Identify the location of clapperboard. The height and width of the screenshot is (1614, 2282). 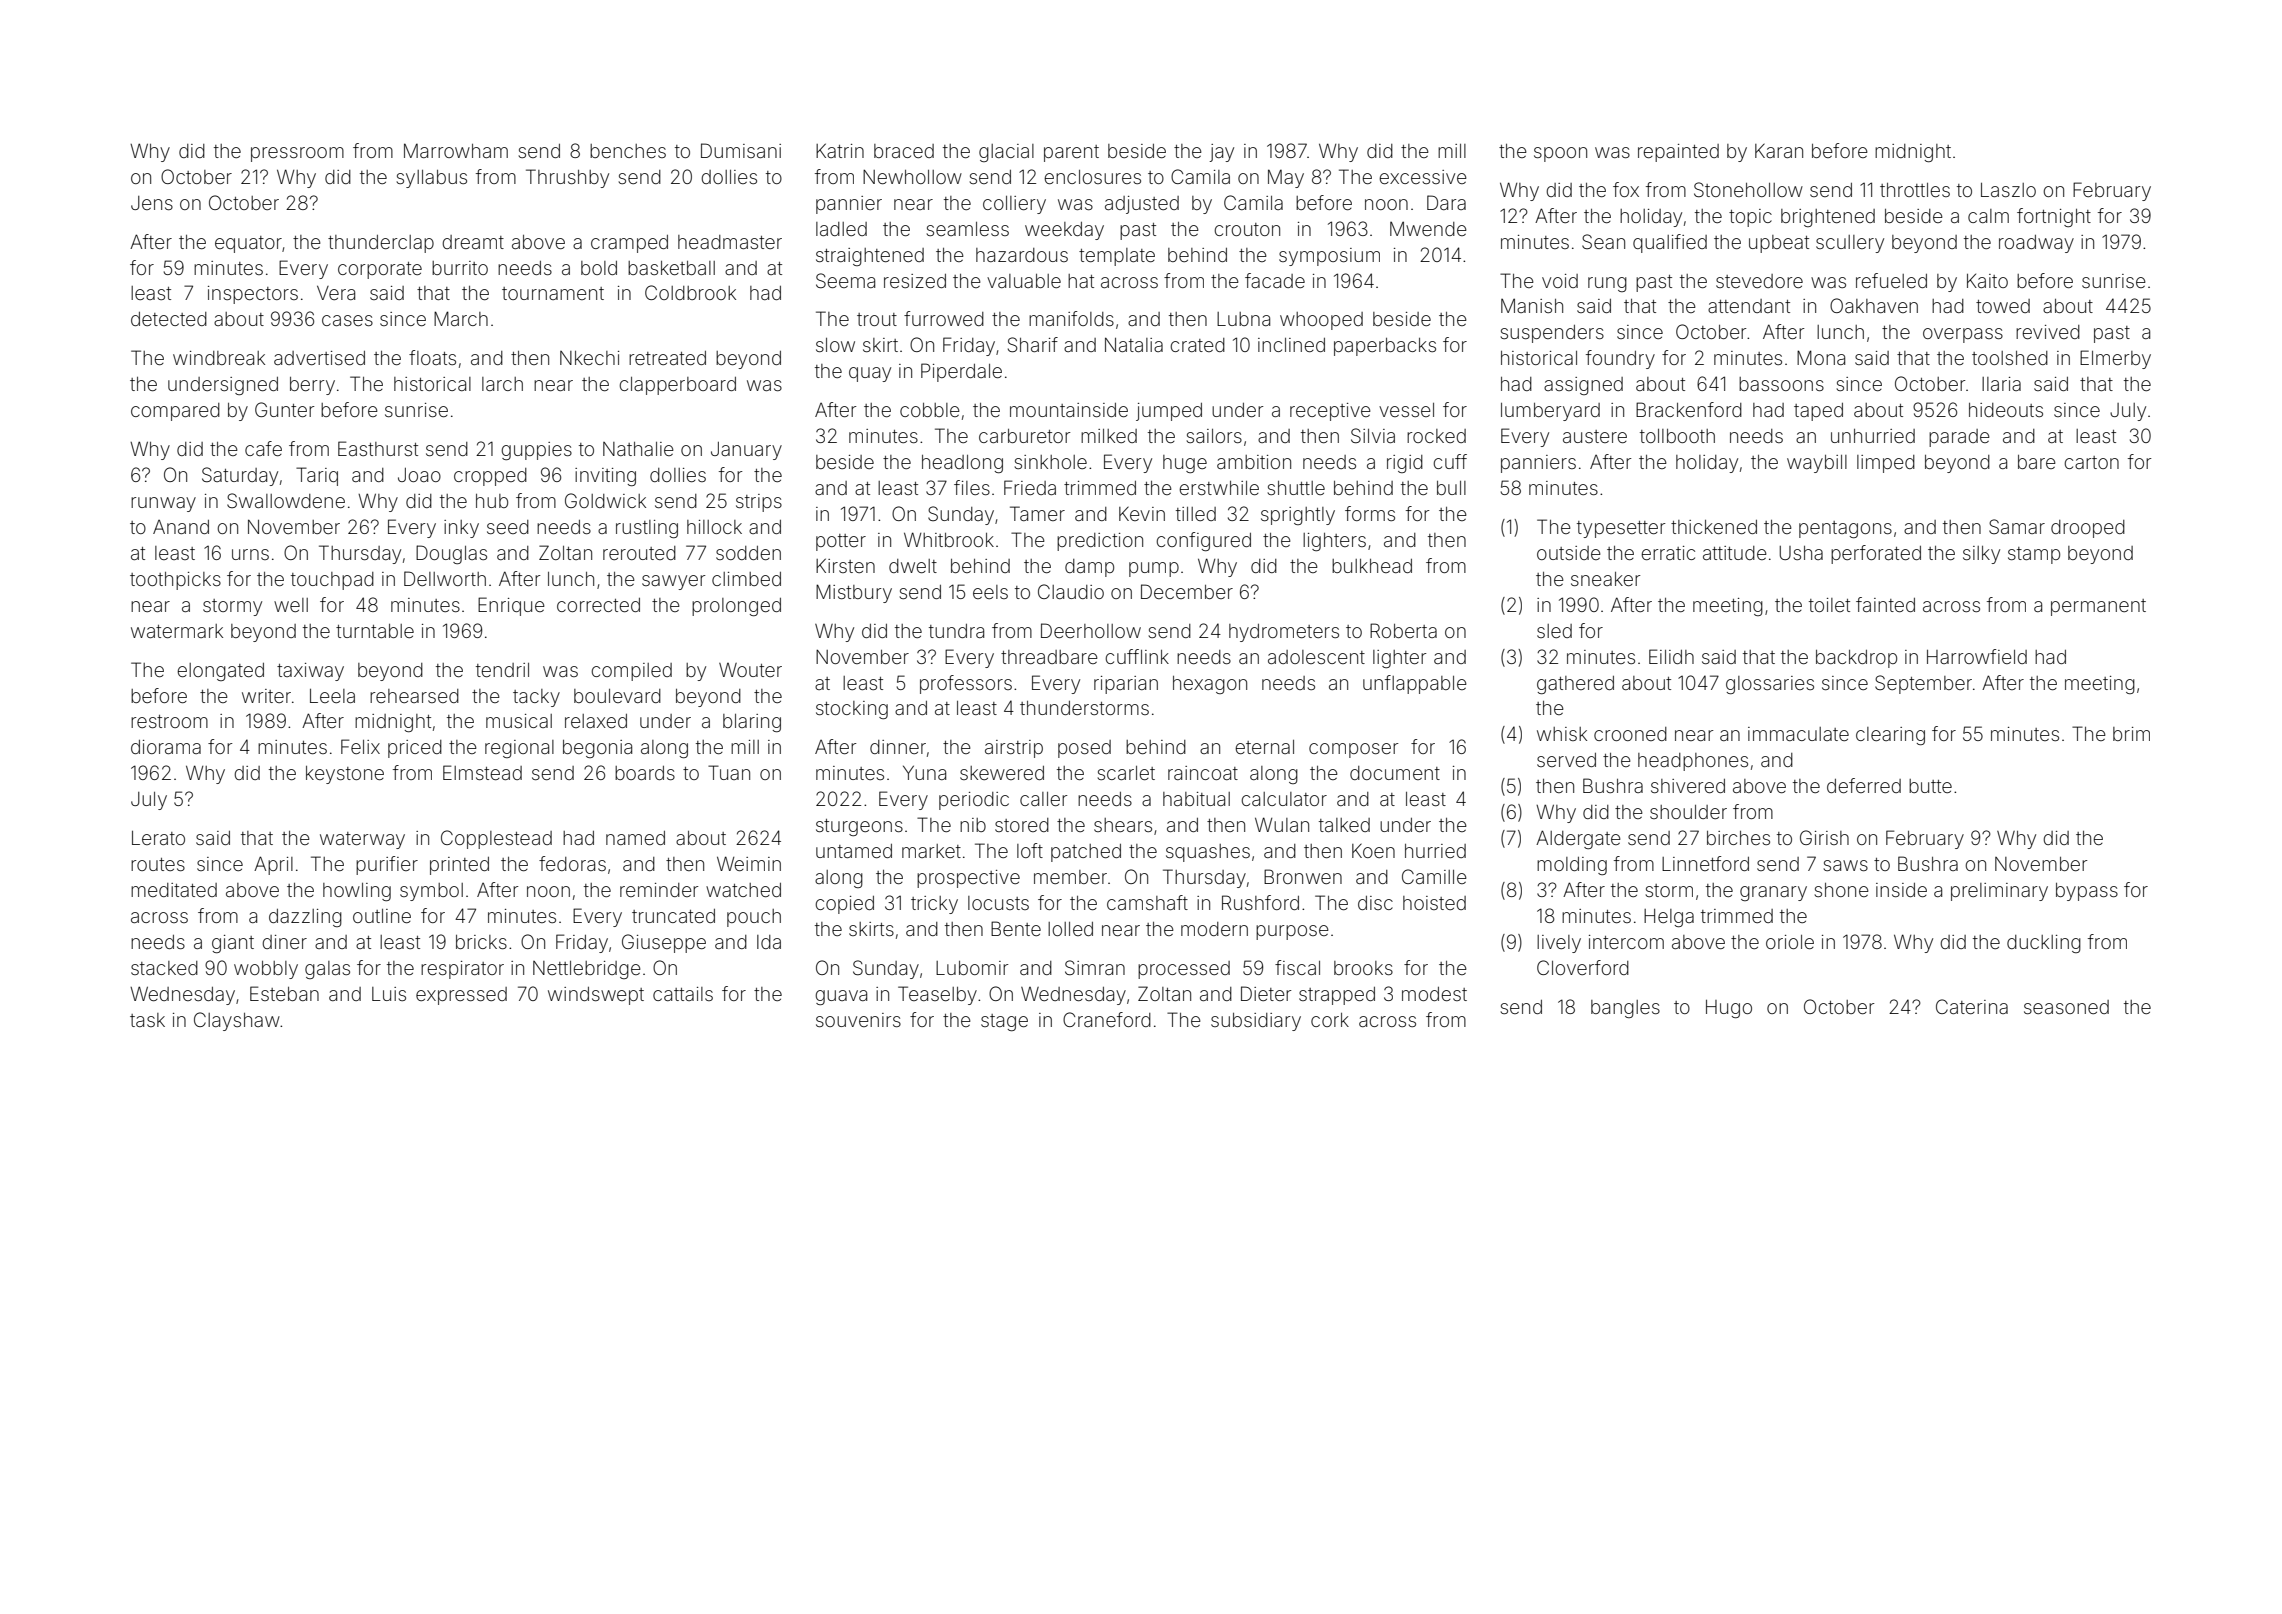
(677, 386).
